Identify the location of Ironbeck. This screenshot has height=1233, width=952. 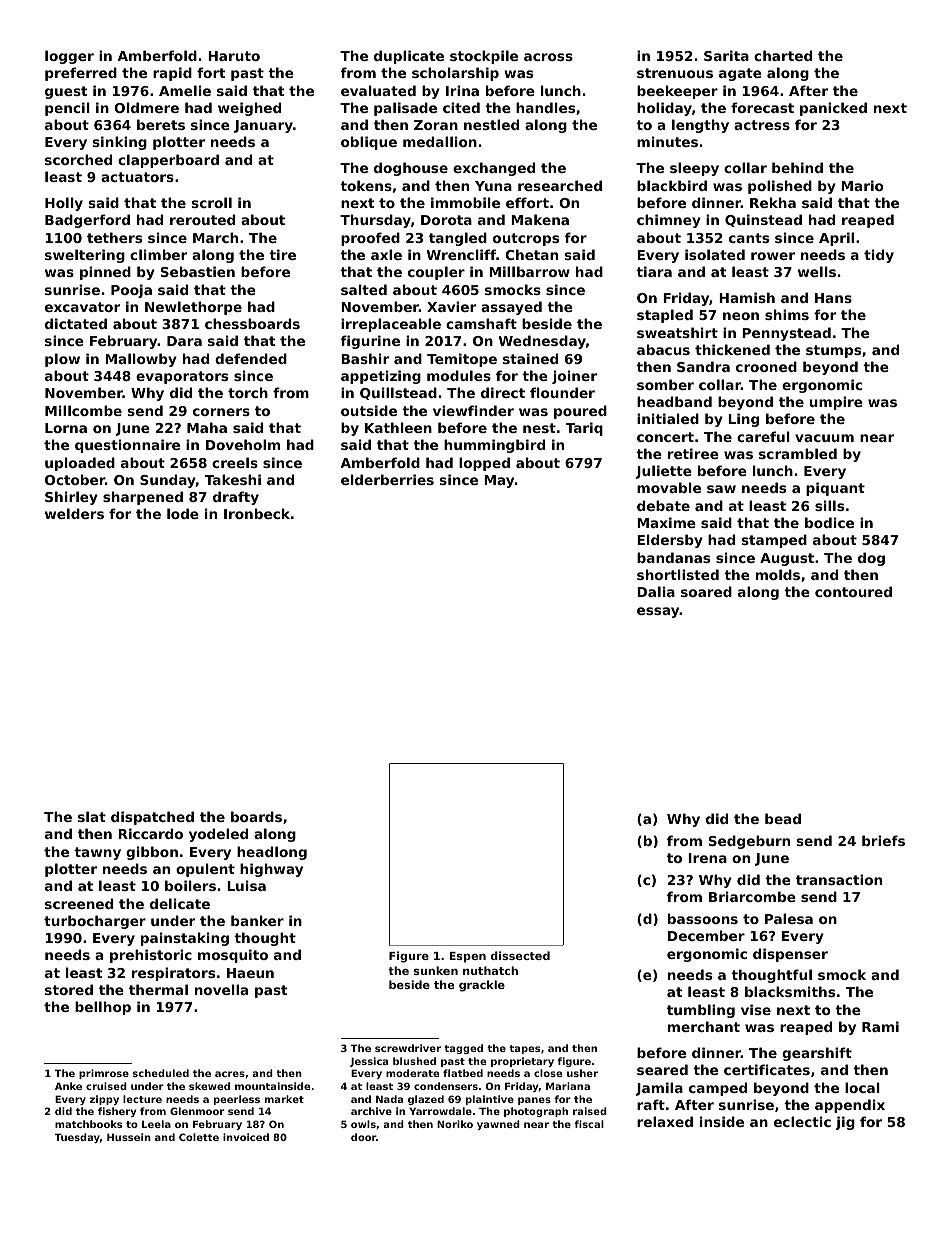
(257, 513).
